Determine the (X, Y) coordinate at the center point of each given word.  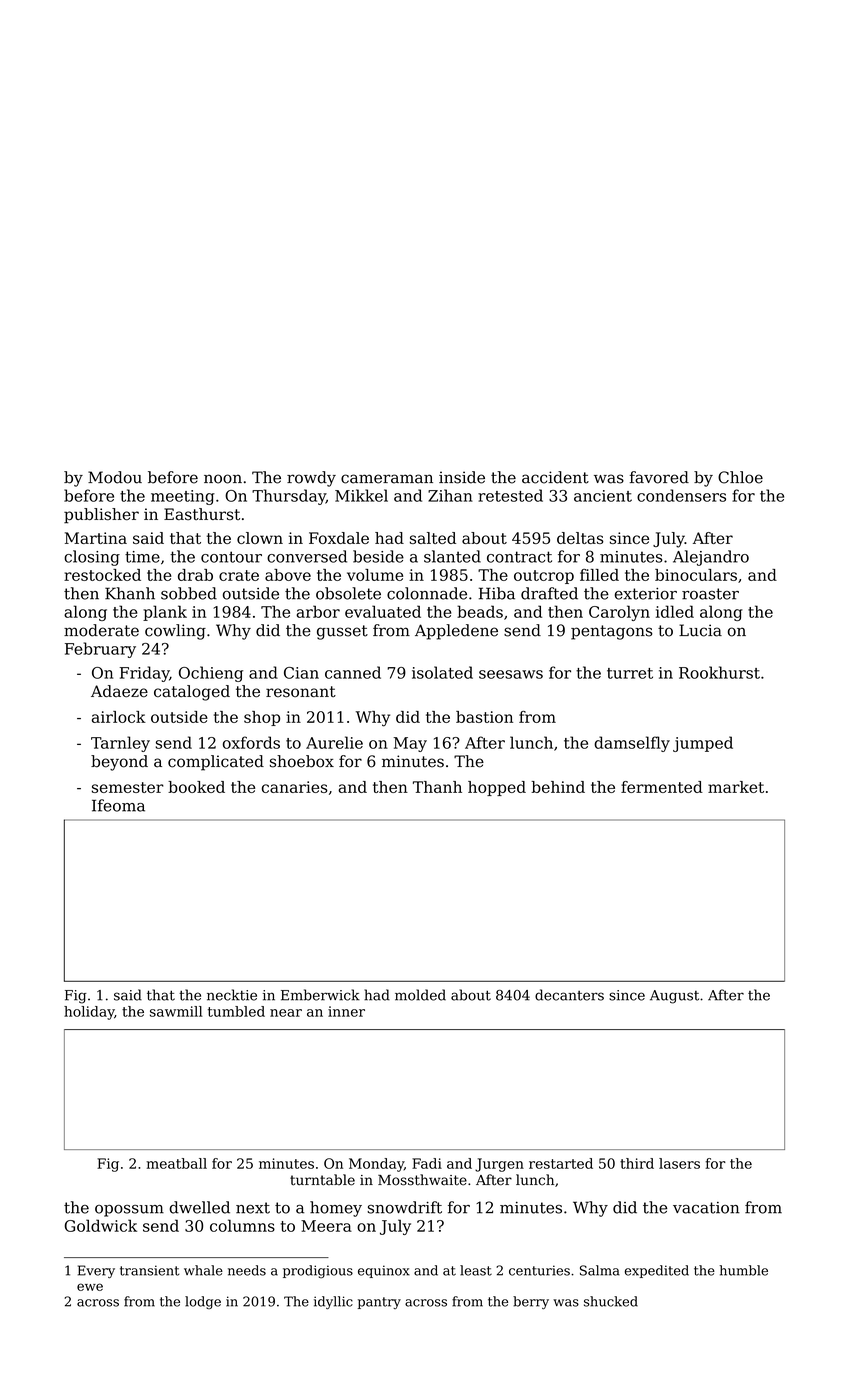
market (736, 787)
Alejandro (711, 558)
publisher (101, 516)
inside (462, 477)
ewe (90, 1287)
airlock (119, 717)
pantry (379, 1303)
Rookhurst (719, 672)
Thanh (437, 787)
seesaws (511, 674)
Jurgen (499, 1165)
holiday (89, 1013)
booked (196, 787)
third (637, 1163)
